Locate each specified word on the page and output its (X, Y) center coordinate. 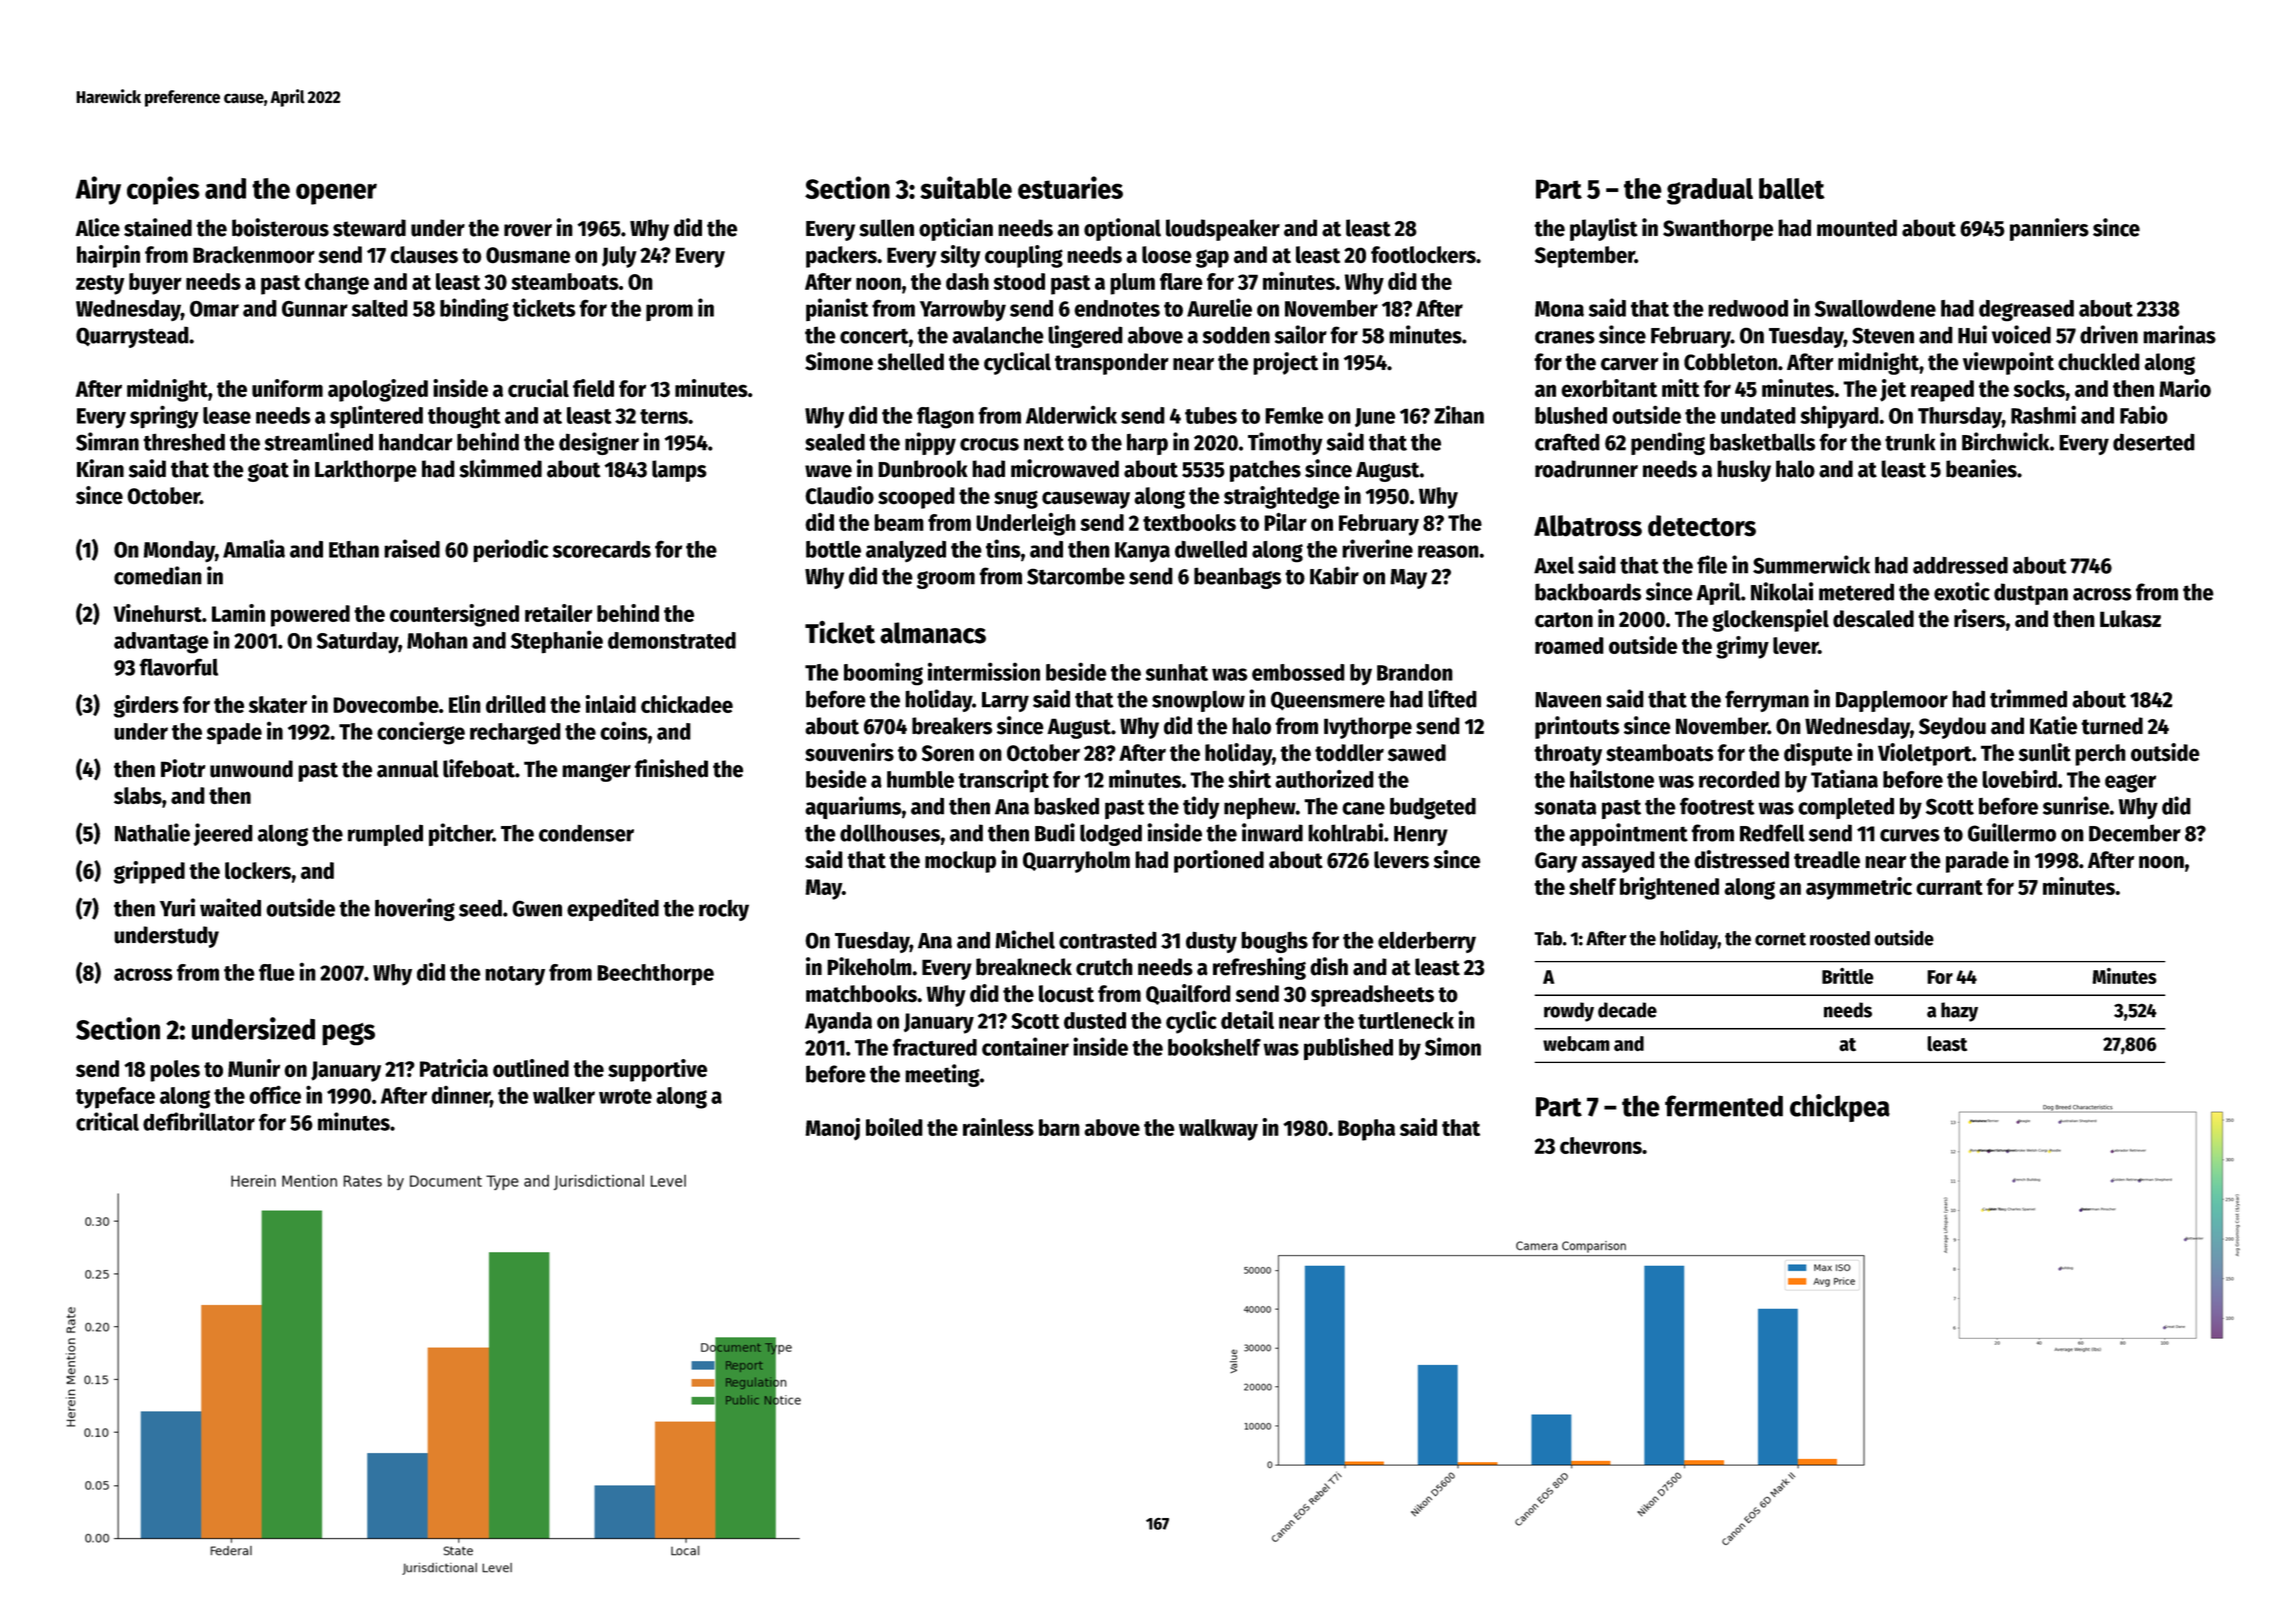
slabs (138, 795)
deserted (2154, 442)
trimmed (2028, 698)
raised (412, 548)
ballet (1792, 188)
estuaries (1070, 187)
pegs (348, 1034)
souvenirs (849, 752)
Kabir (1334, 575)
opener (336, 194)
